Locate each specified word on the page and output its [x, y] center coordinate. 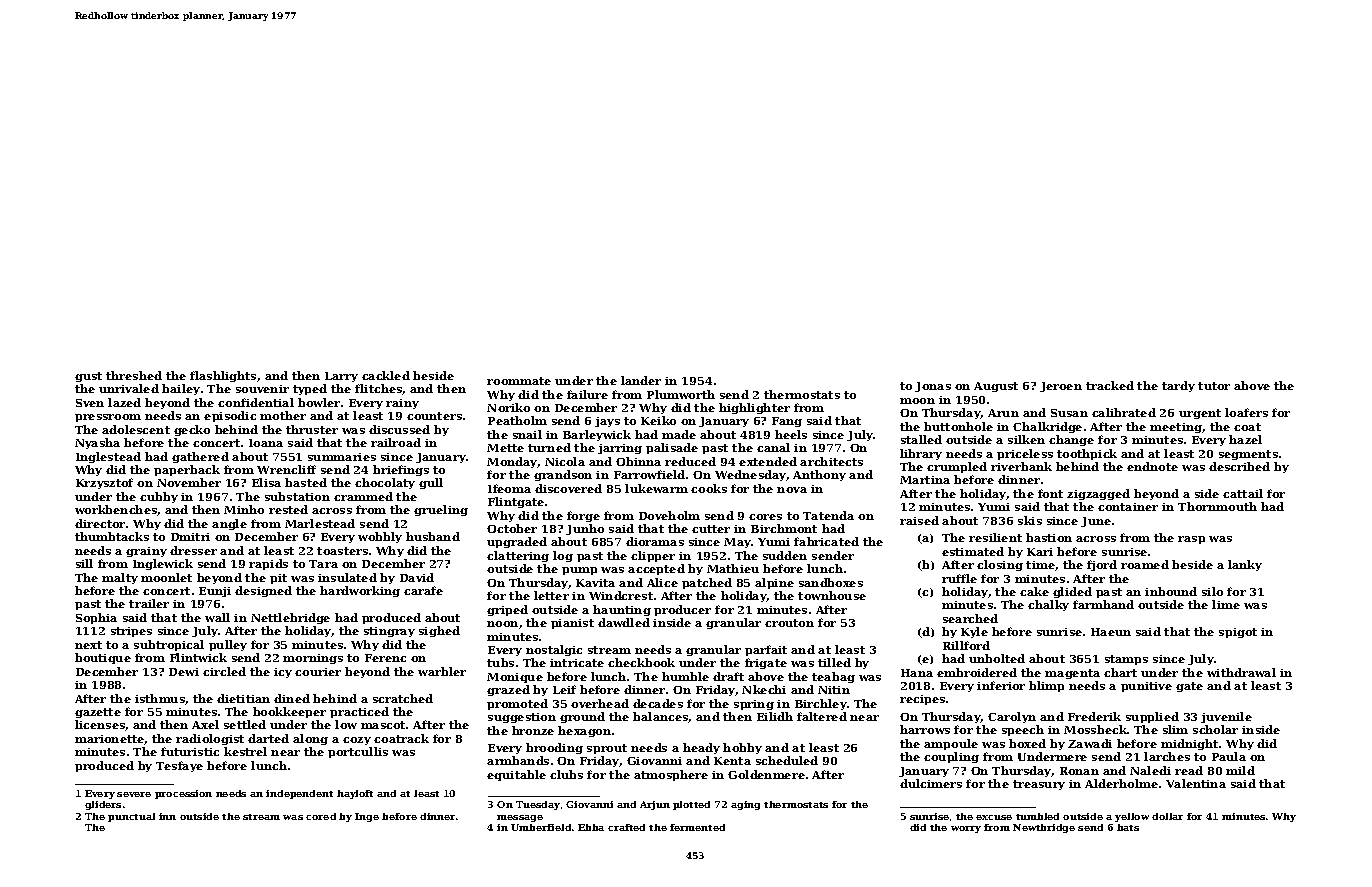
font [1050, 493]
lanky [1245, 565]
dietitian [243, 698]
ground [582, 717]
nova [792, 490]
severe [134, 794]
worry [966, 829]
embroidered [977, 672]
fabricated [826, 541]
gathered [200, 457]
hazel [1245, 439]
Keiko [658, 420]
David [417, 577]
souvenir [262, 389]
